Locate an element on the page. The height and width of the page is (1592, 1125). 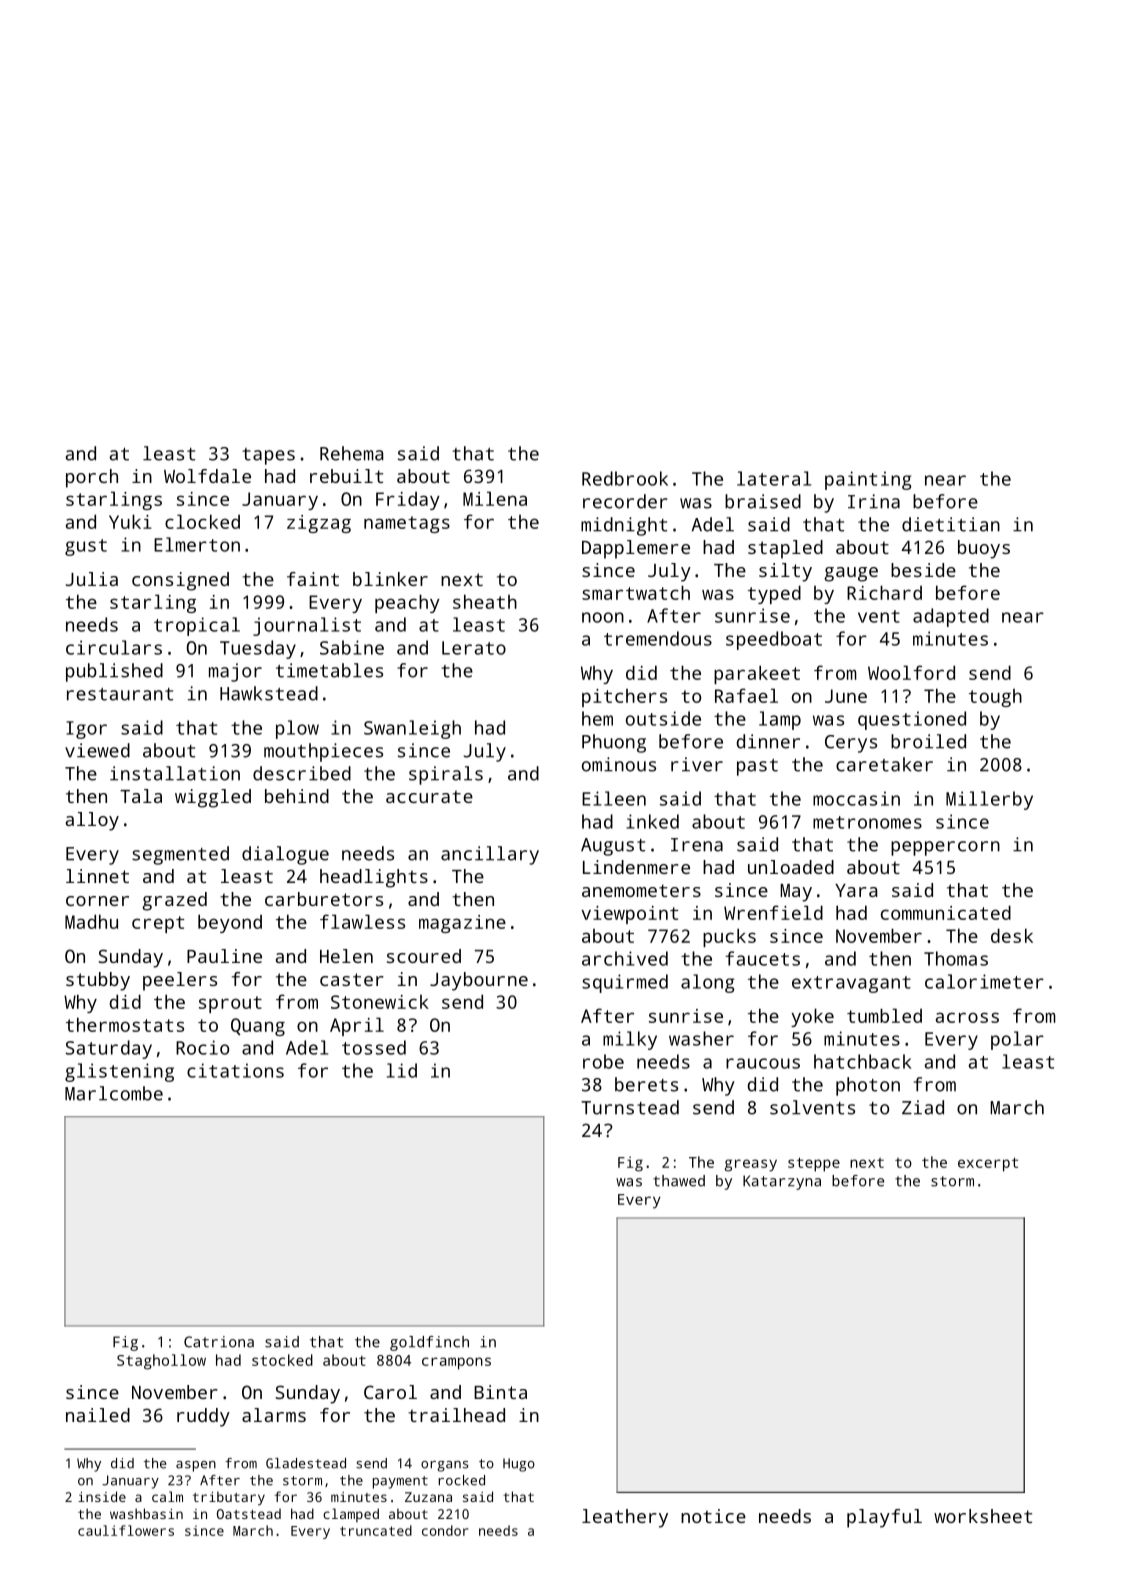
typed is located at coordinates (774, 594).
